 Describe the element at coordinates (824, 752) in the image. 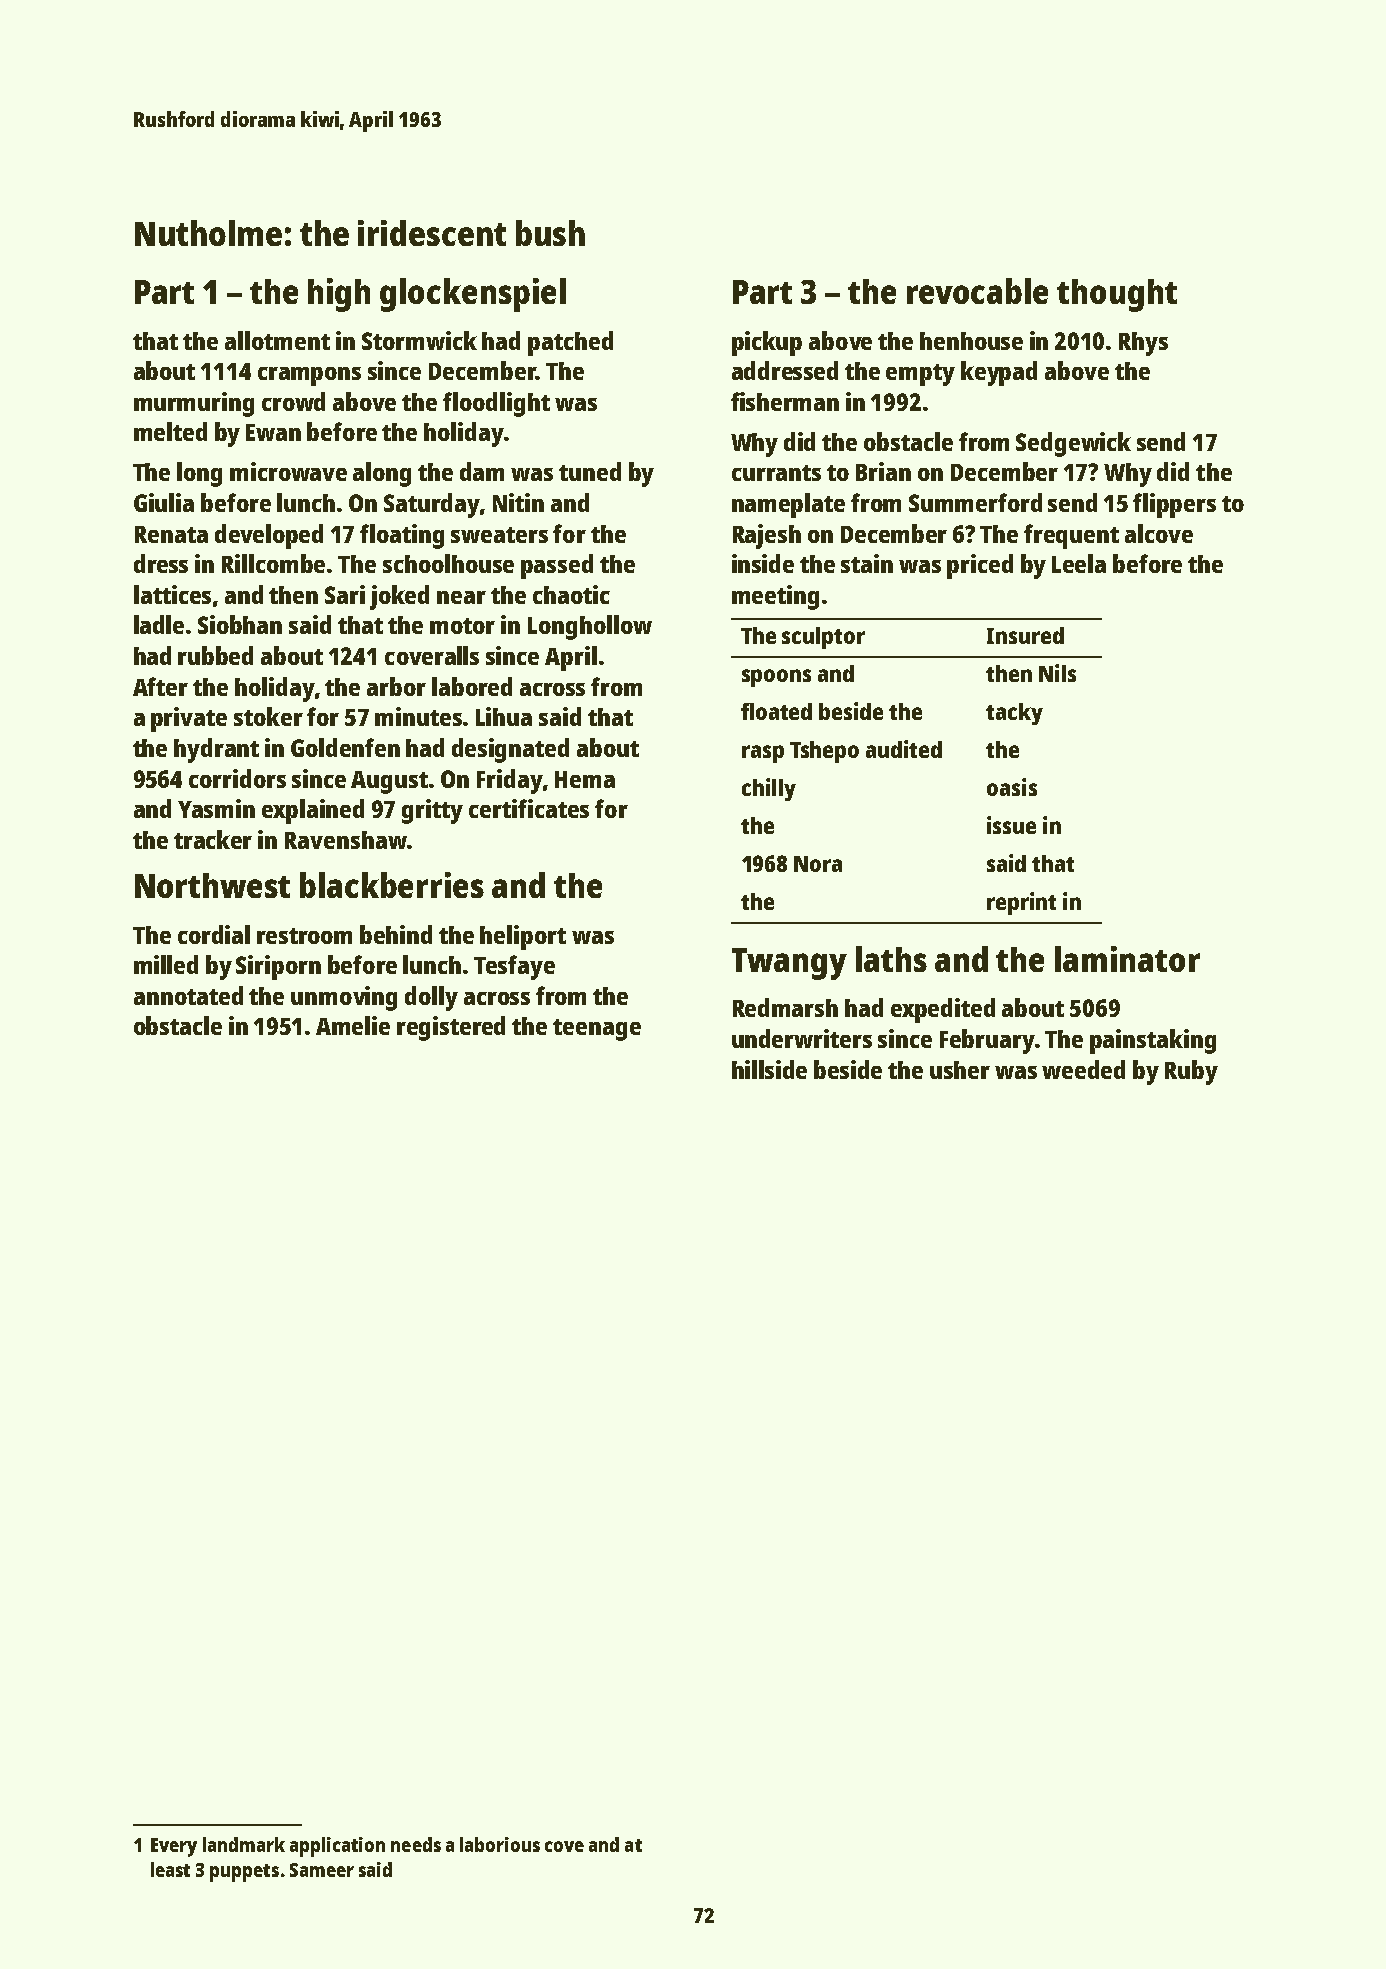

I see `Tshepo` at that location.
